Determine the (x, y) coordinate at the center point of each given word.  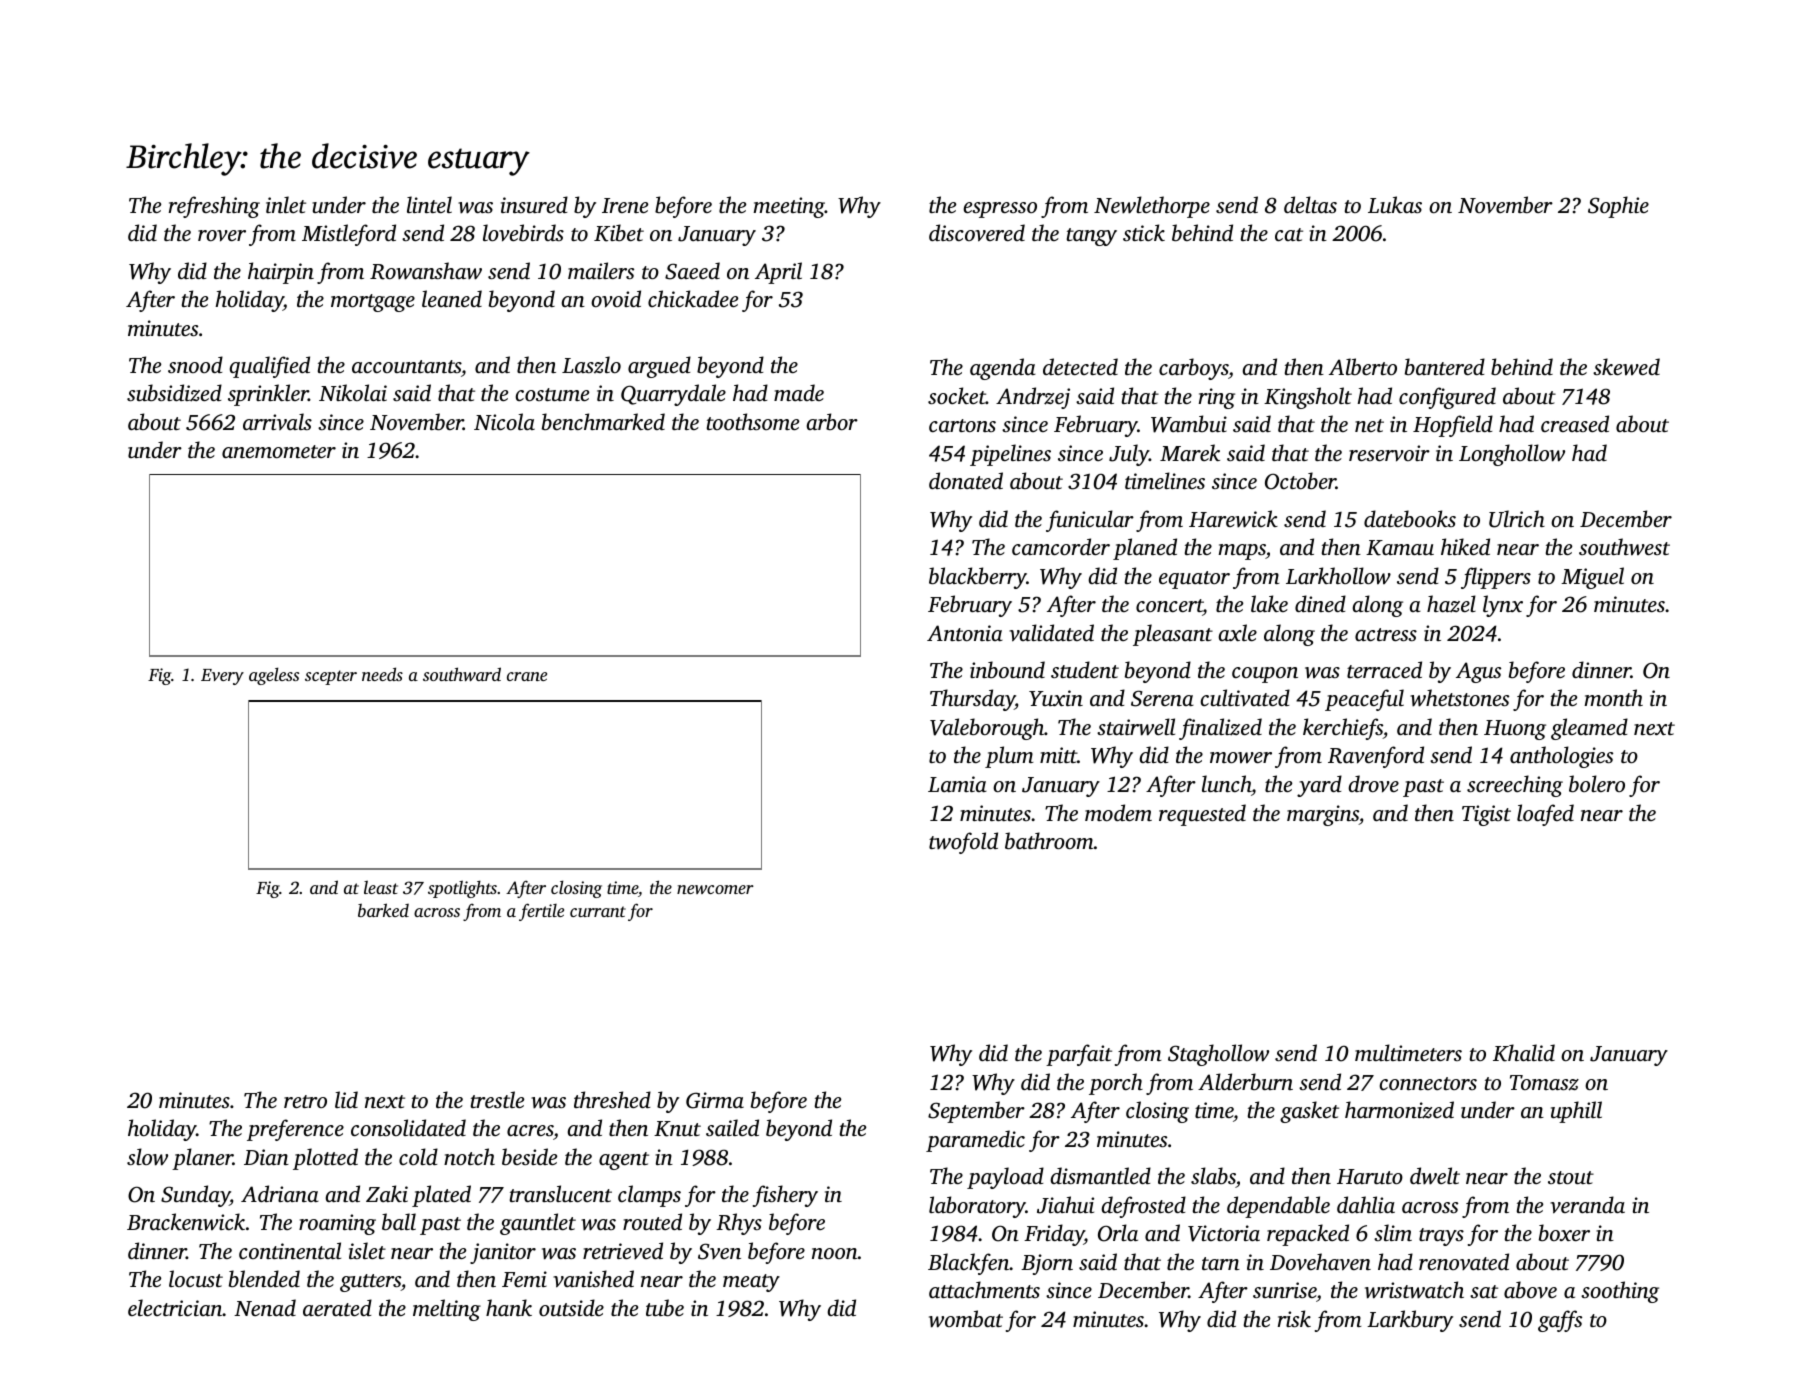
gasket (1309, 1112)
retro (305, 1101)
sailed (732, 1127)
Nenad (265, 1307)
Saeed (692, 271)
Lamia (957, 784)
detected (1080, 366)
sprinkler (268, 395)
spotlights (462, 889)
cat (1289, 234)
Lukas (1395, 204)
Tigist (1486, 815)
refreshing (214, 207)
